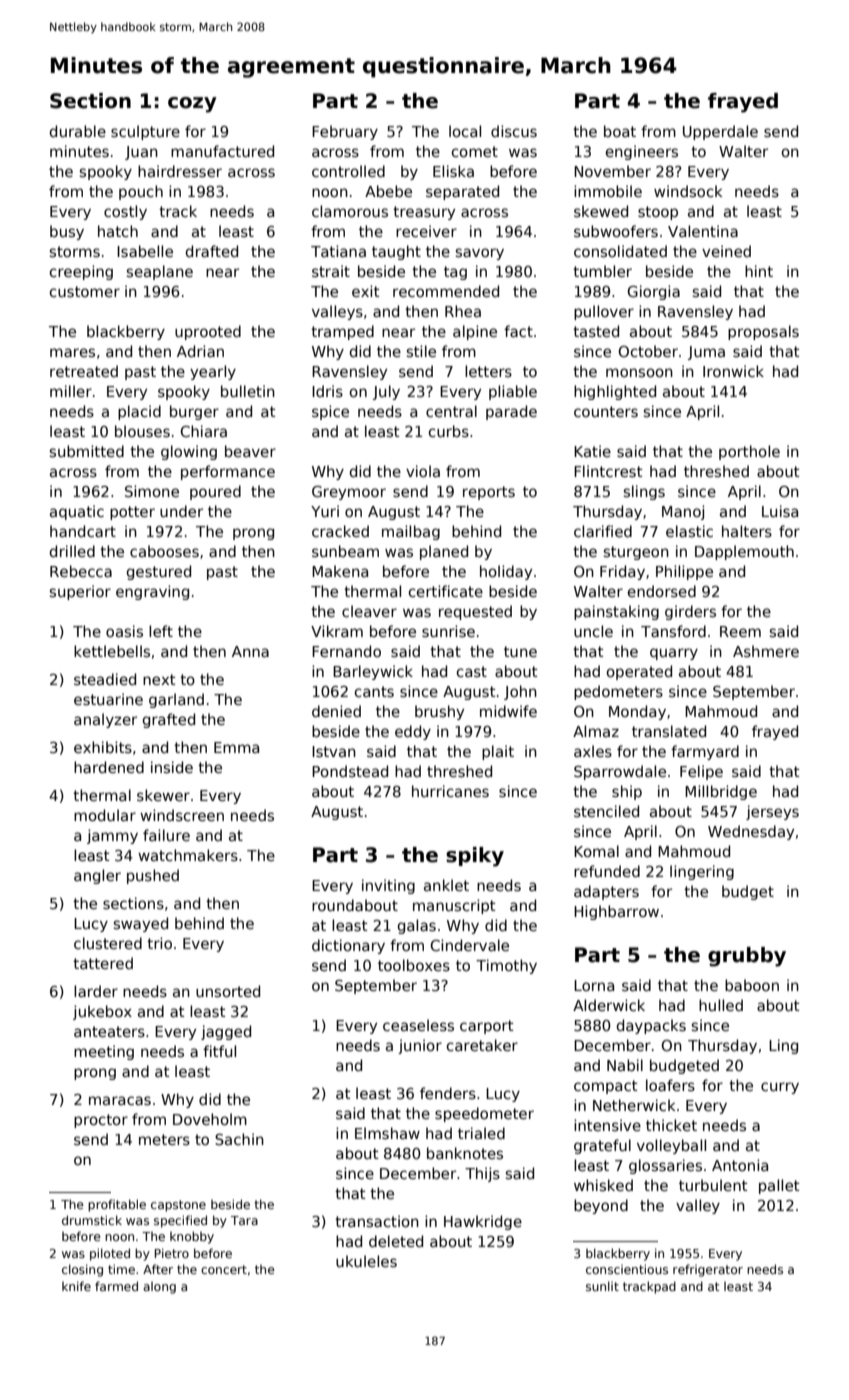 Image resolution: width=849 pixels, height=1400 pixels. What do you see at coordinates (720, 132) in the image?
I see `Upperdale` at bounding box center [720, 132].
